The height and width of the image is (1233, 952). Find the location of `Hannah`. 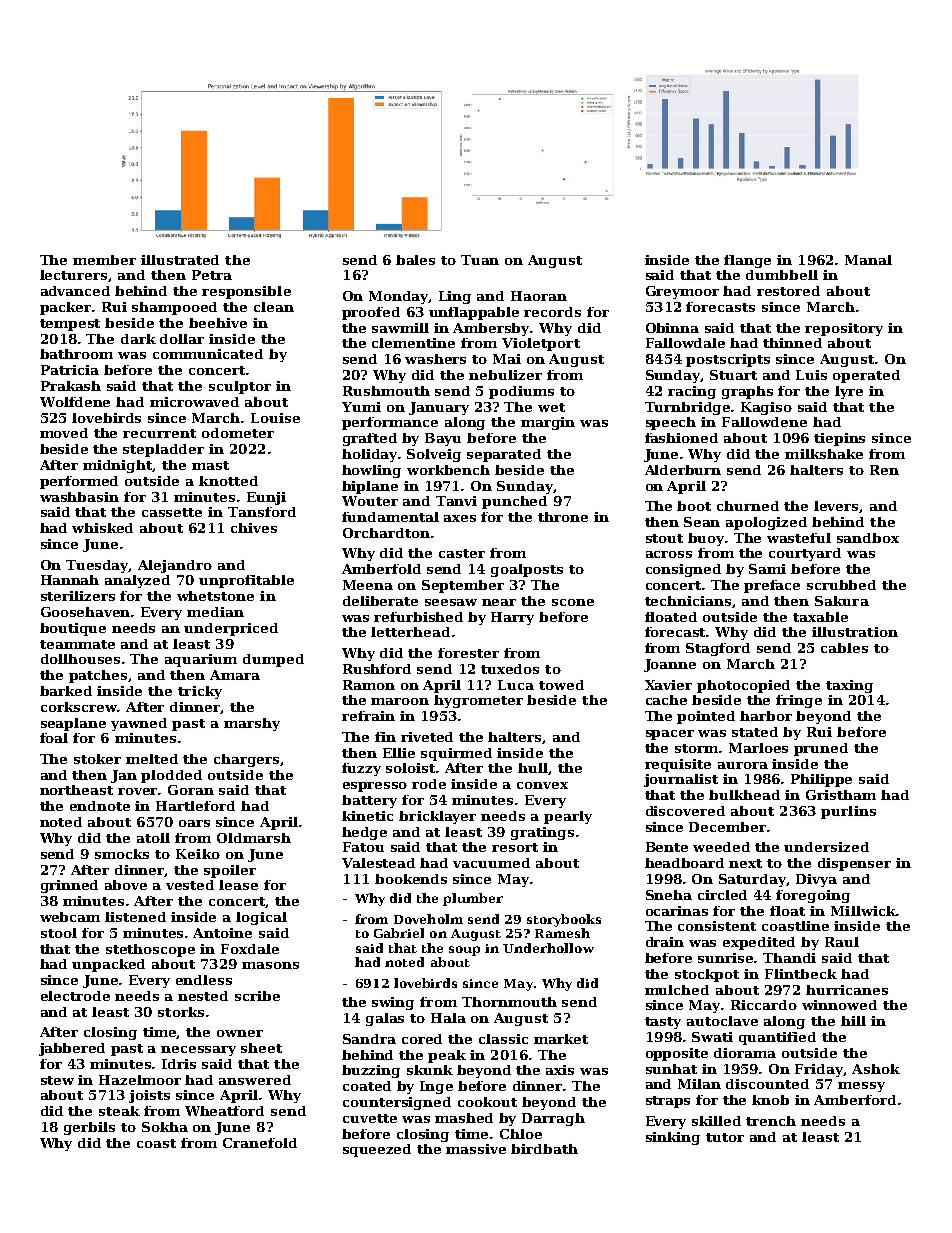

Hannah is located at coordinates (70, 580).
